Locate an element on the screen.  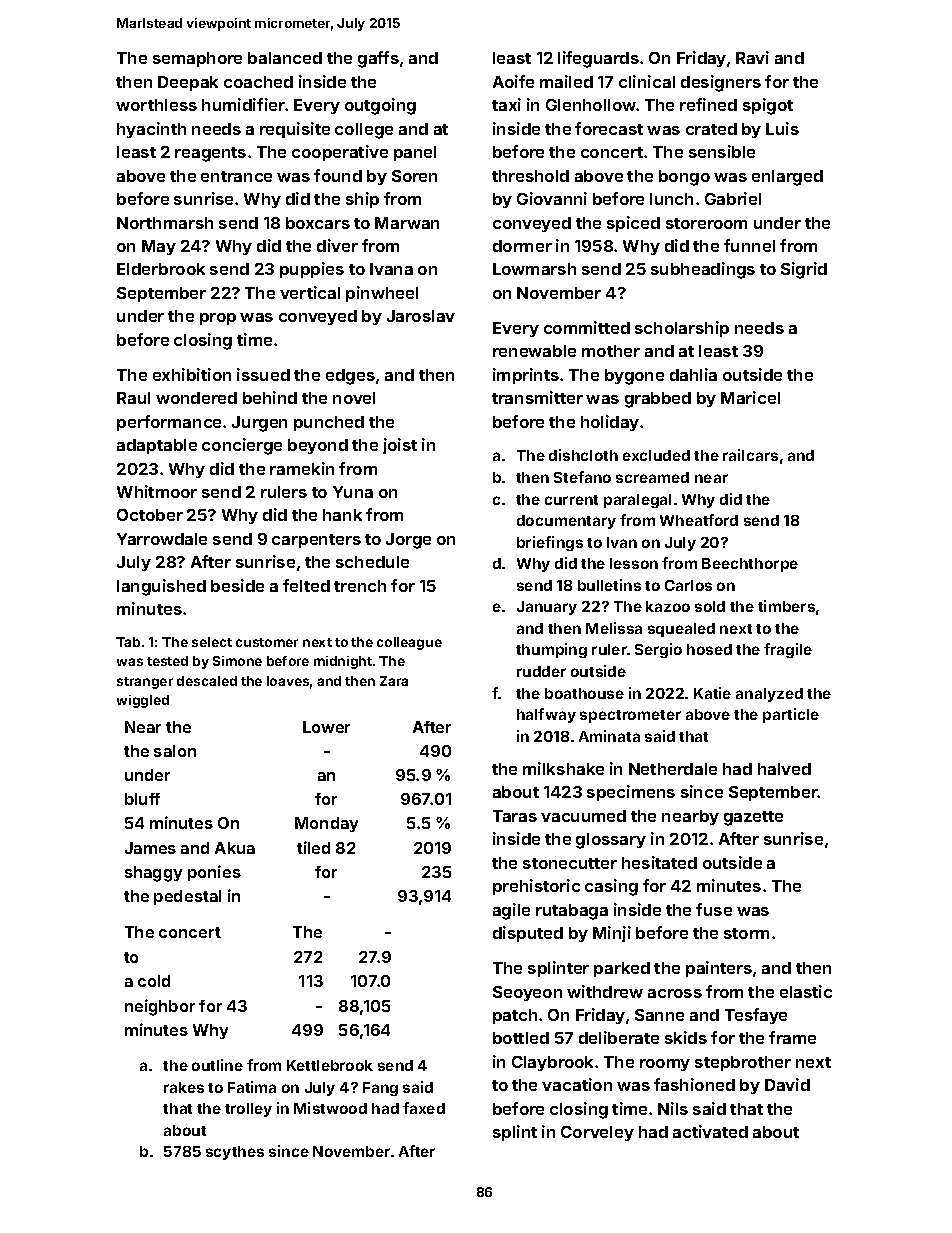
Ravi is located at coordinates (752, 57).
